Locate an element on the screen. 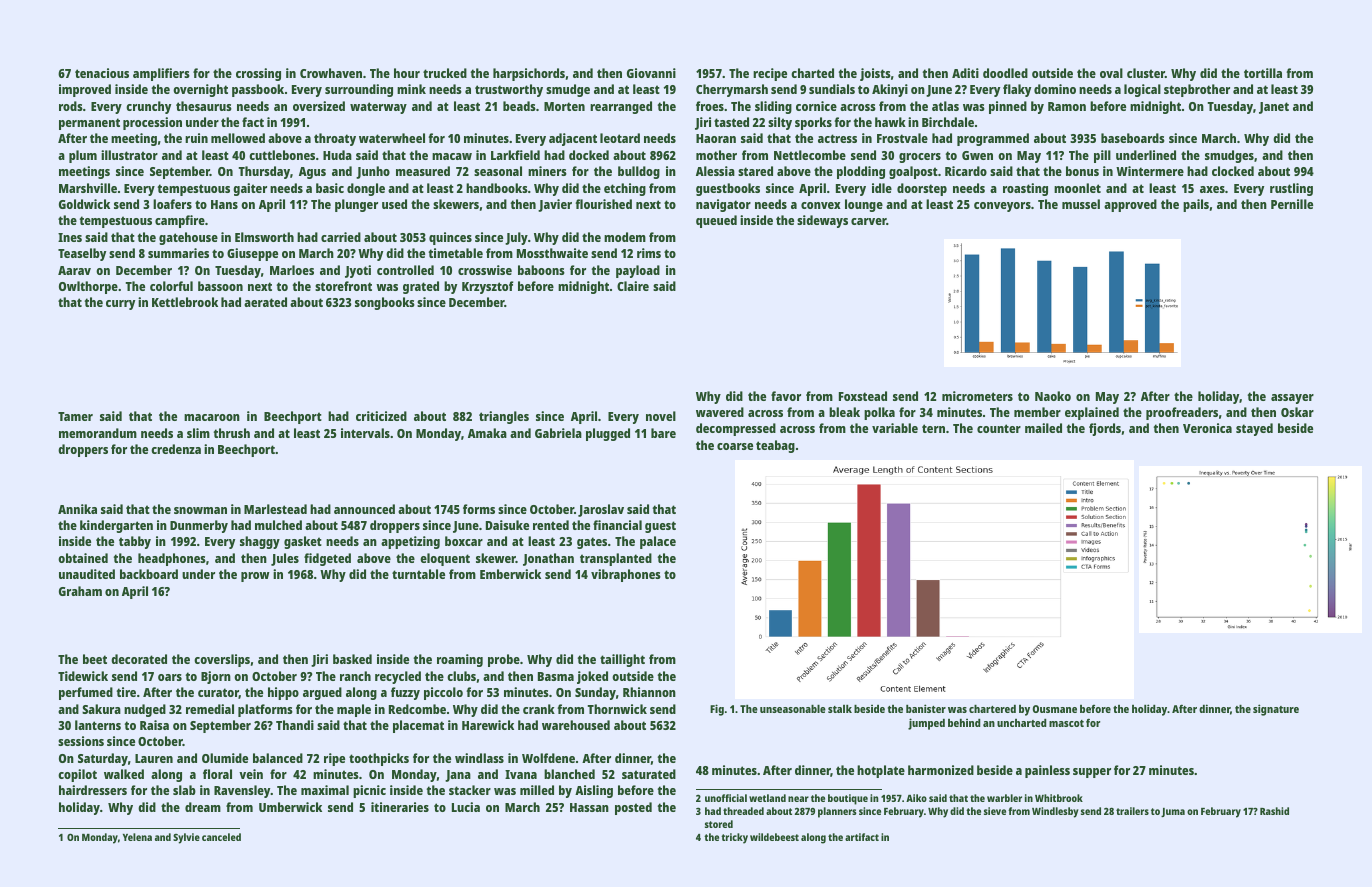 This screenshot has height=887, width=1372. Naoko is located at coordinates (1053, 396).
